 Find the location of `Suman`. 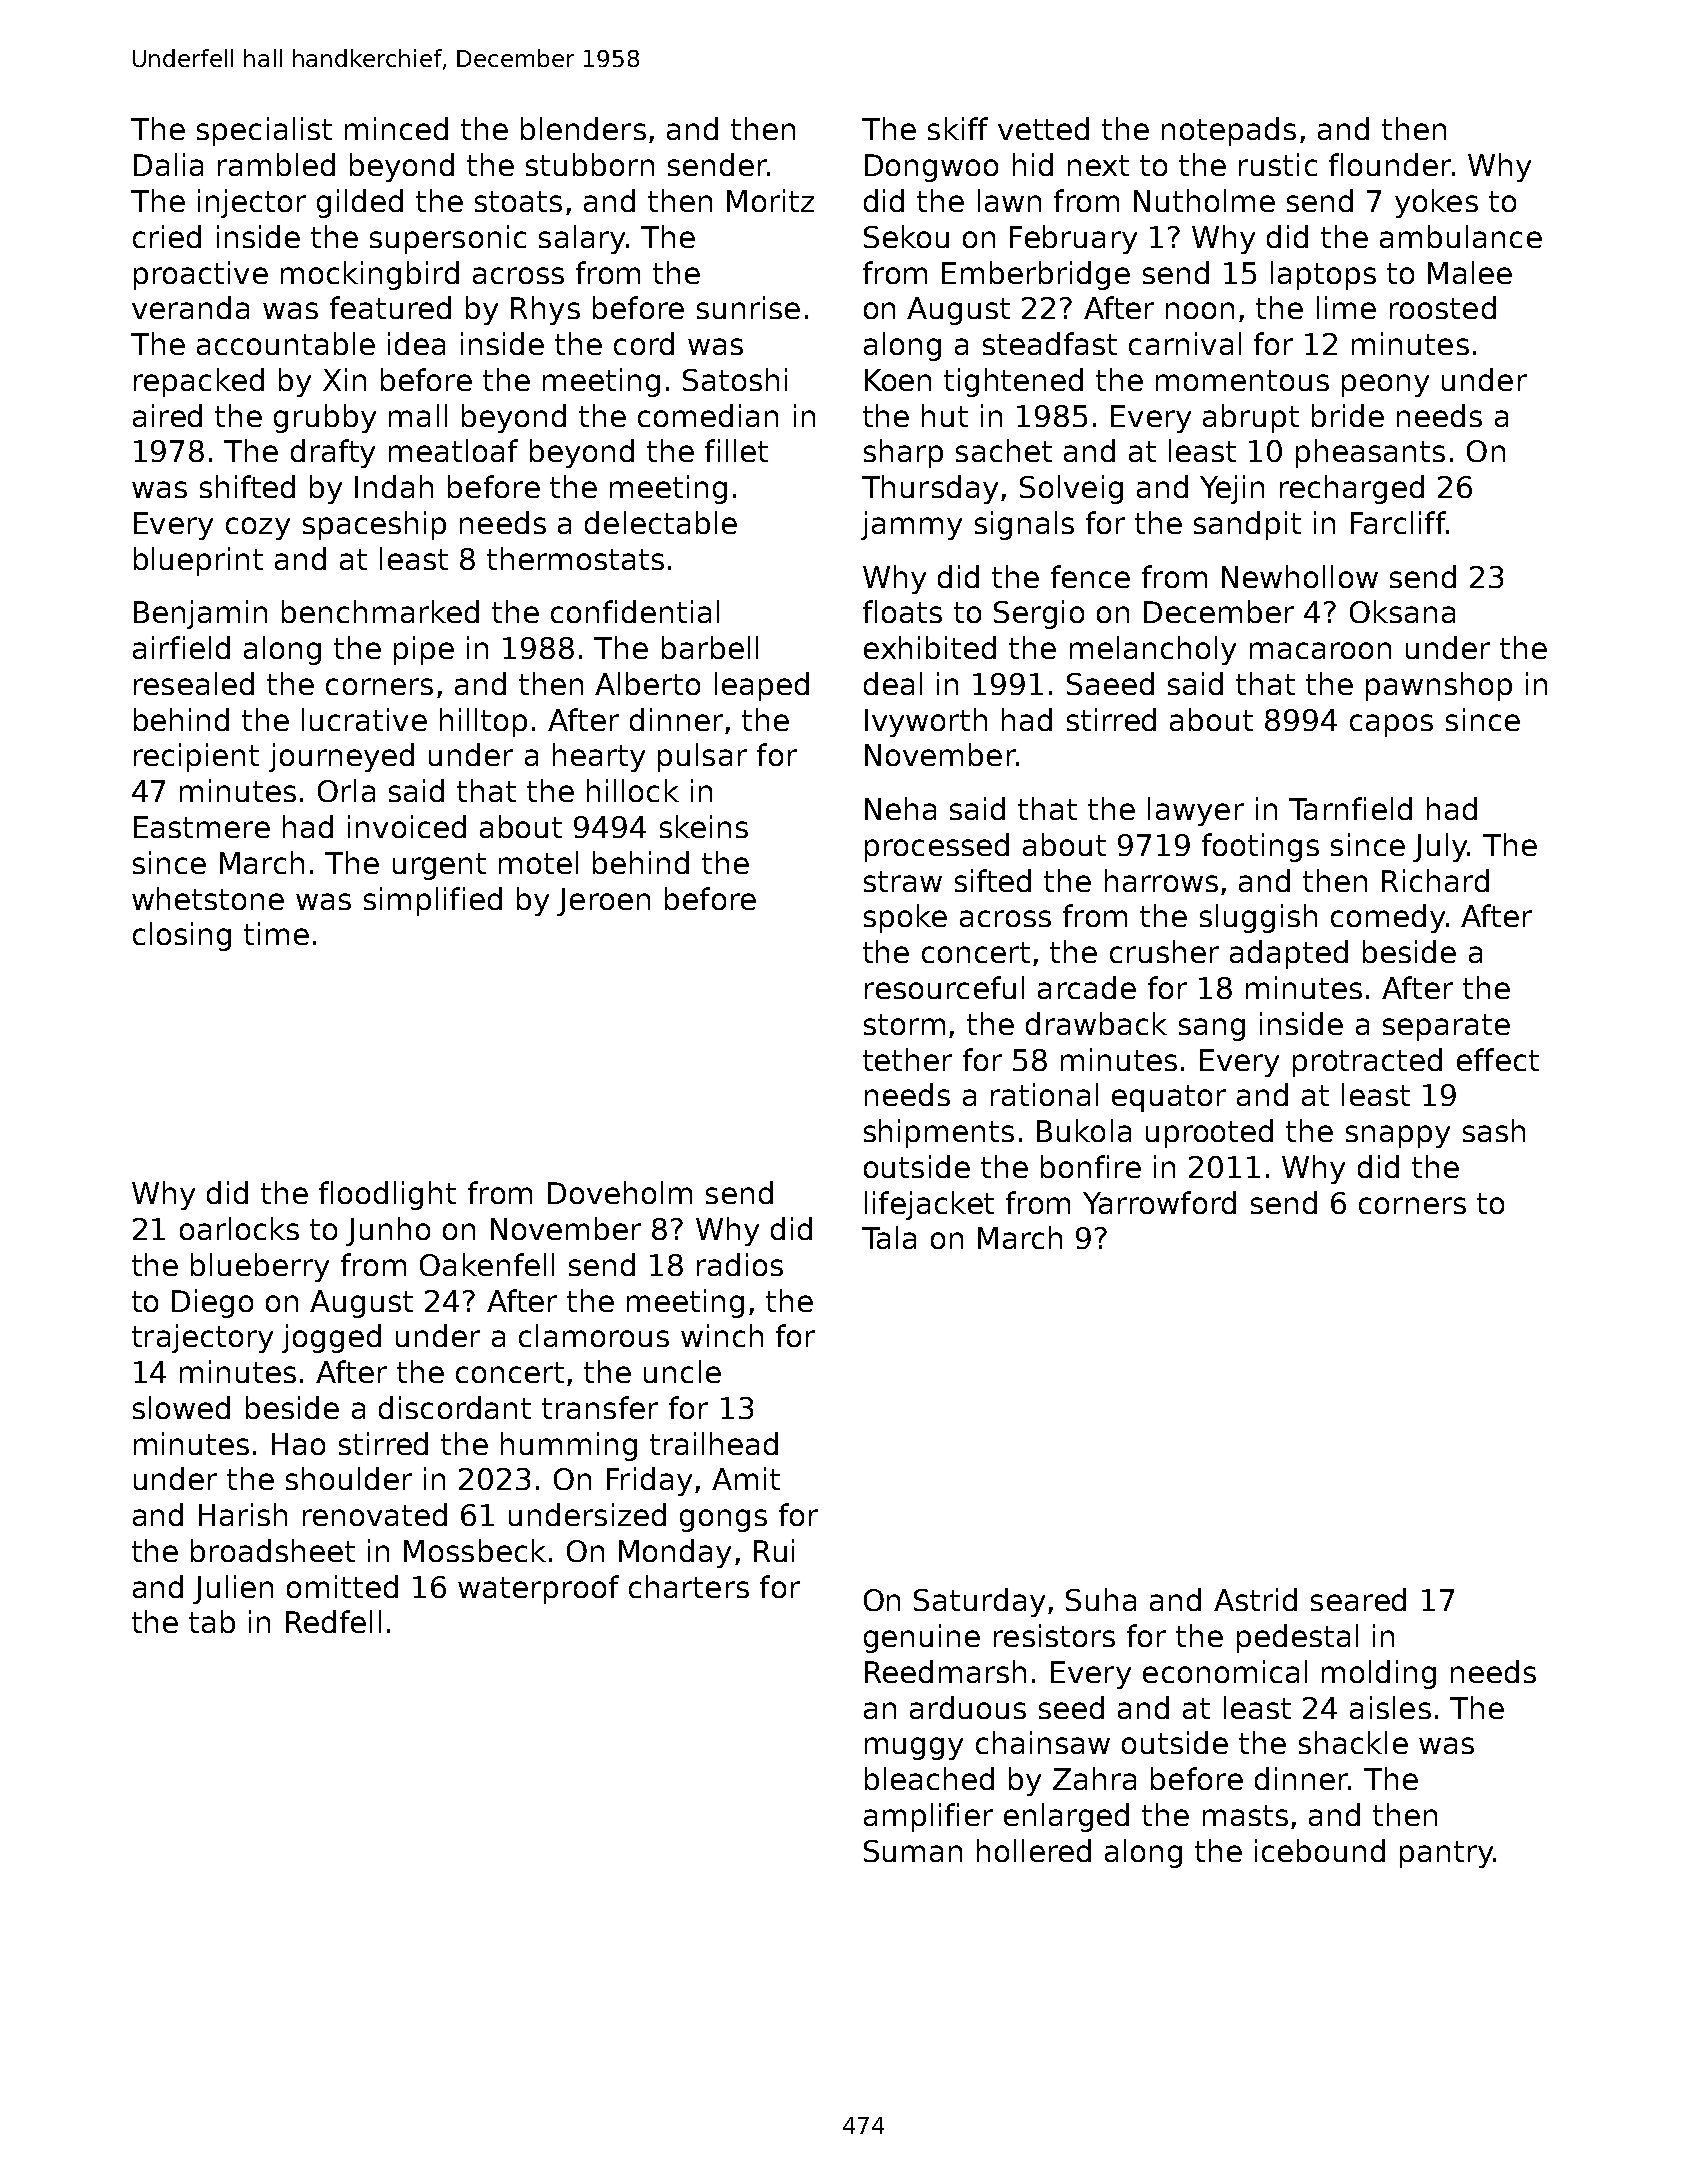

Suman is located at coordinates (913, 1851).
